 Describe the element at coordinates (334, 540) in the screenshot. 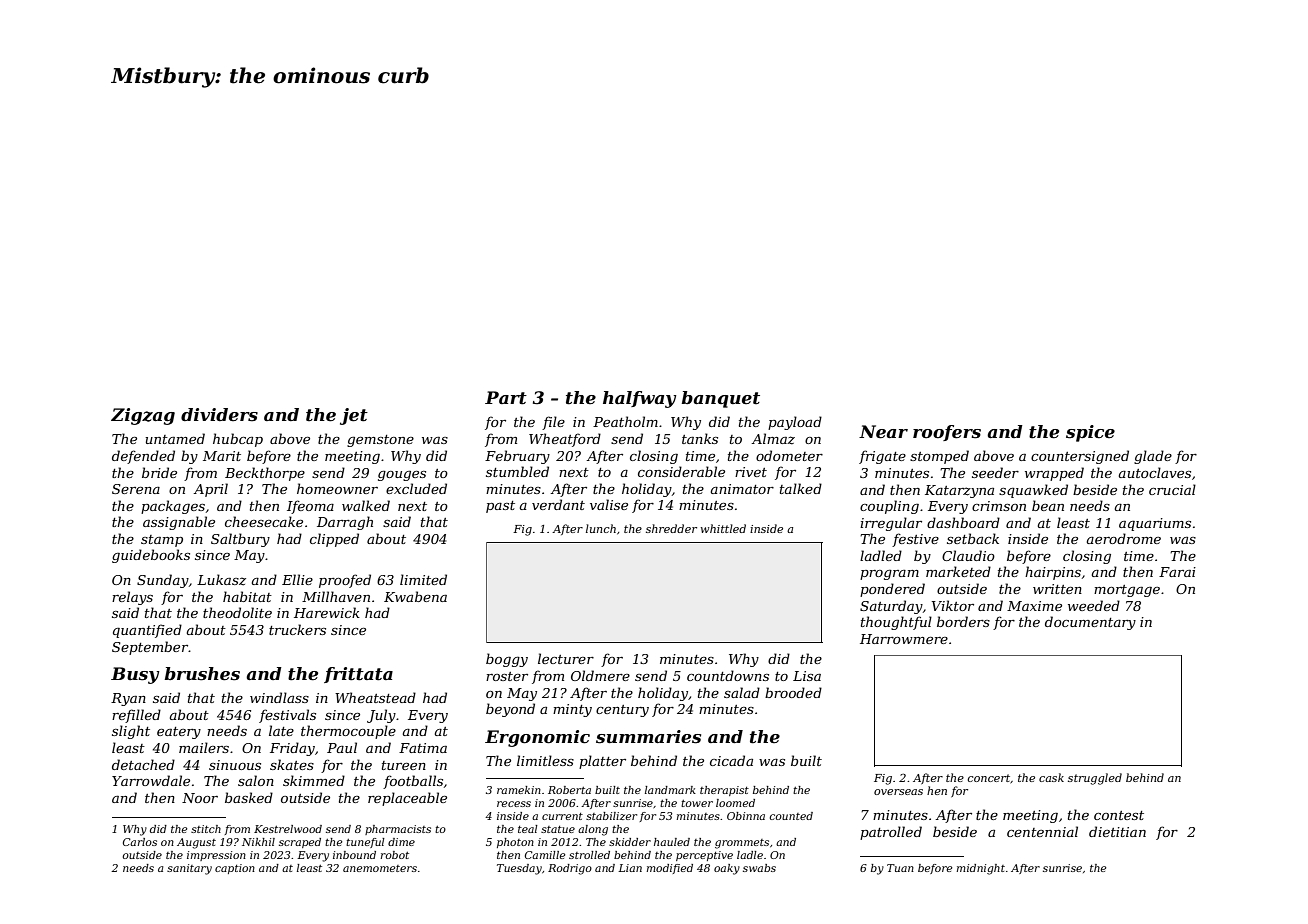

I see `clipped` at that location.
